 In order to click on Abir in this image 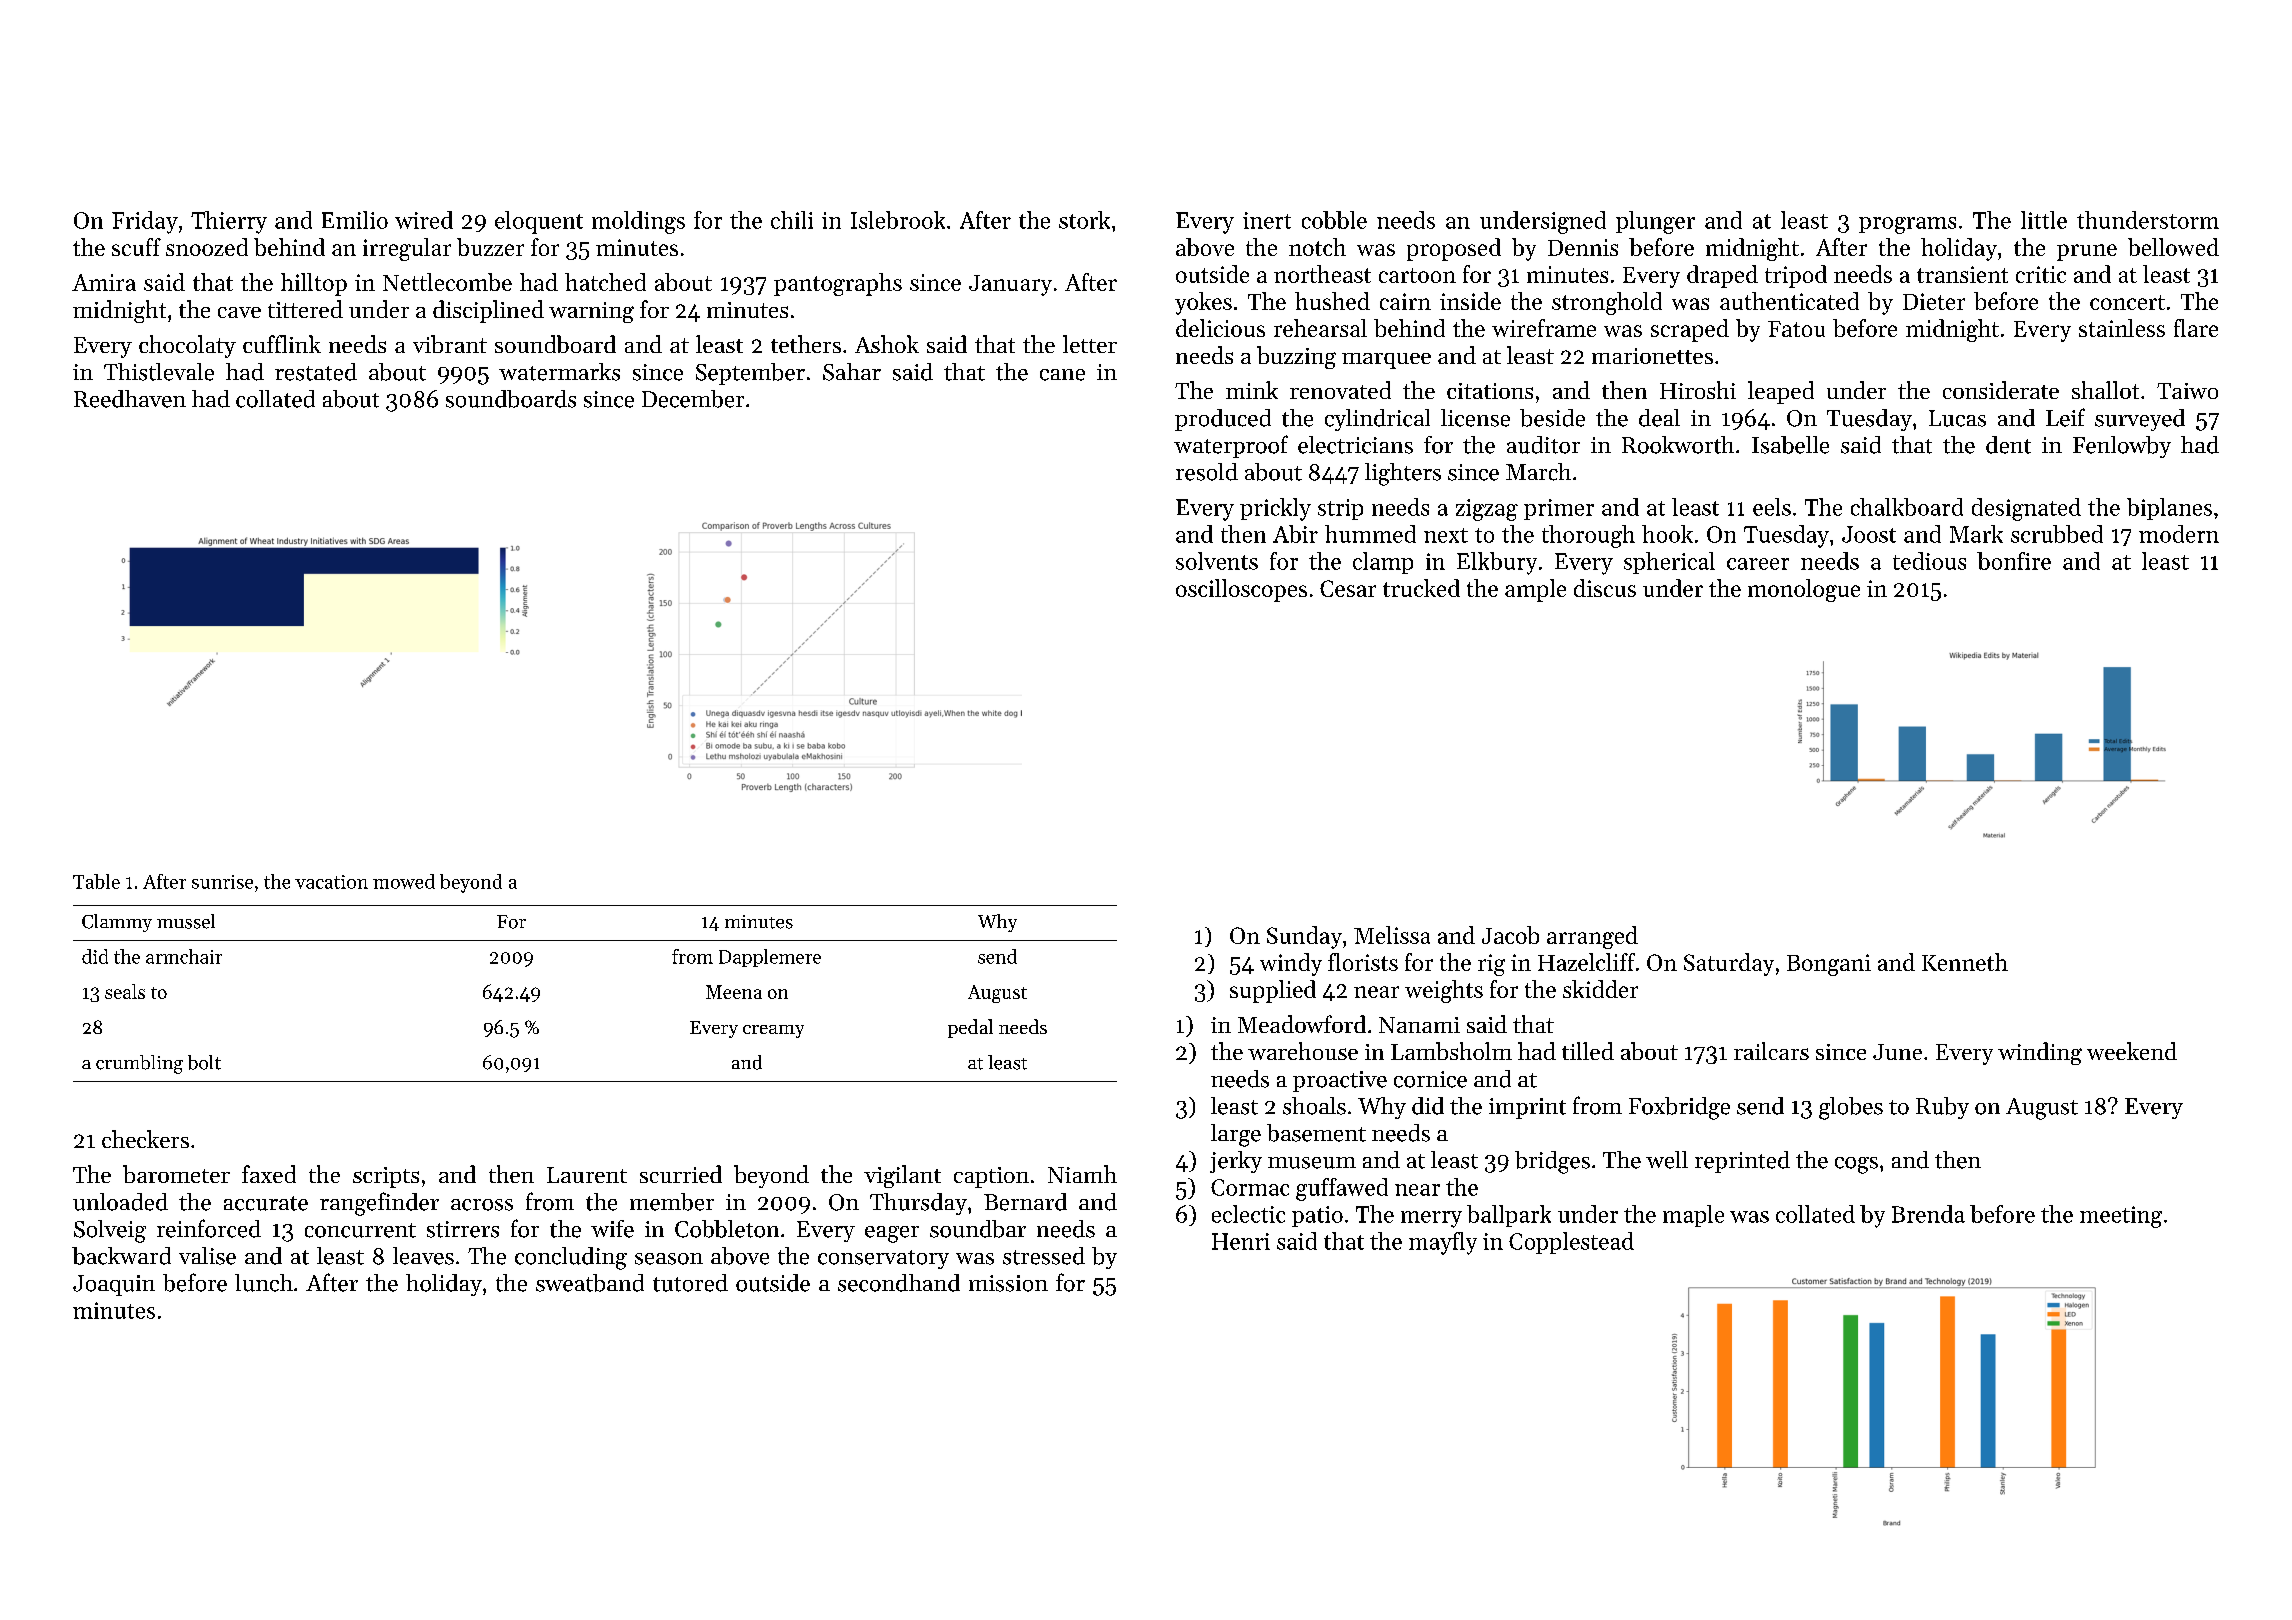, I will do `click(1295, 534)`.
